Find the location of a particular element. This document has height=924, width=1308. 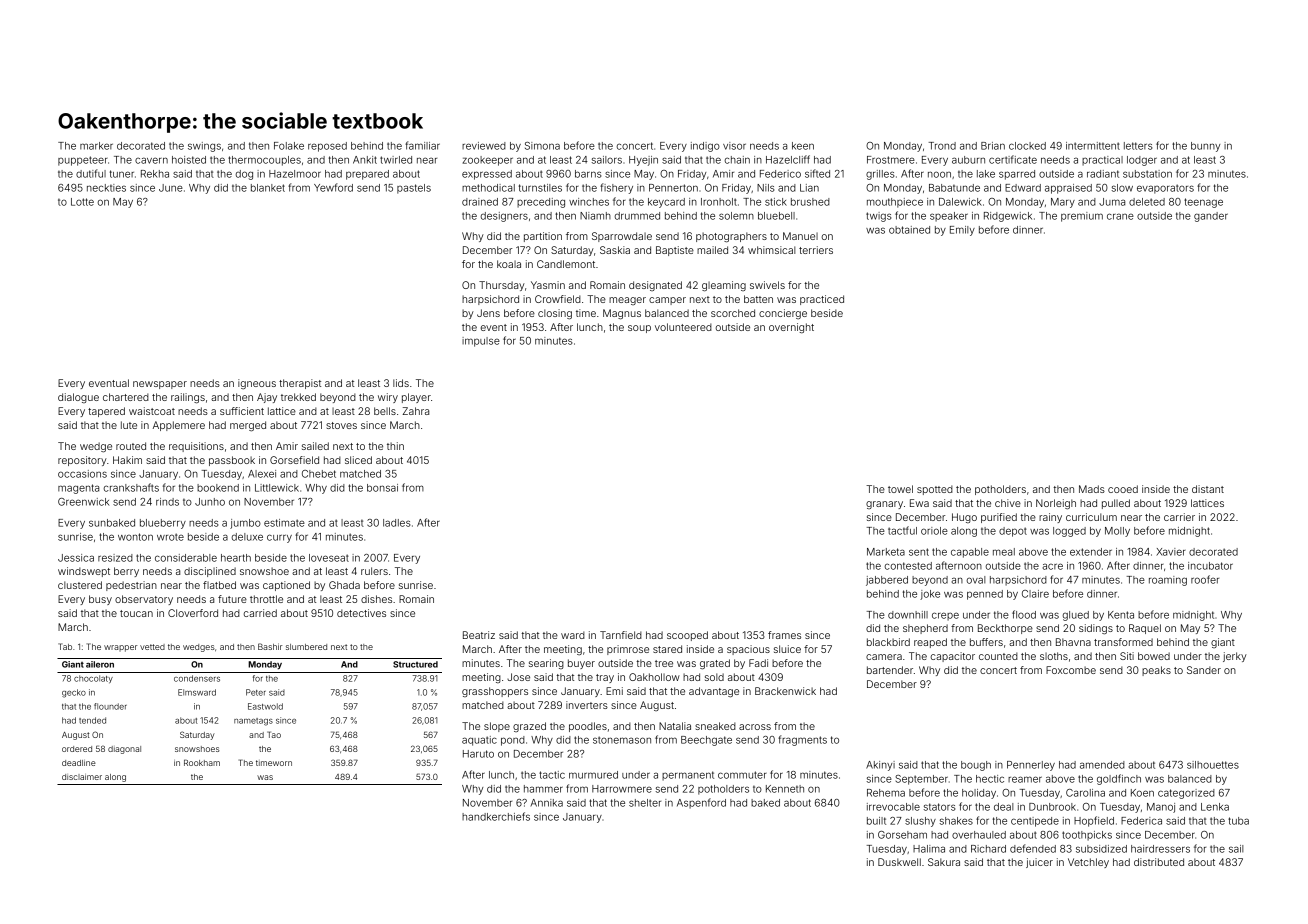

reposed is located at coordinates (327, 147).
